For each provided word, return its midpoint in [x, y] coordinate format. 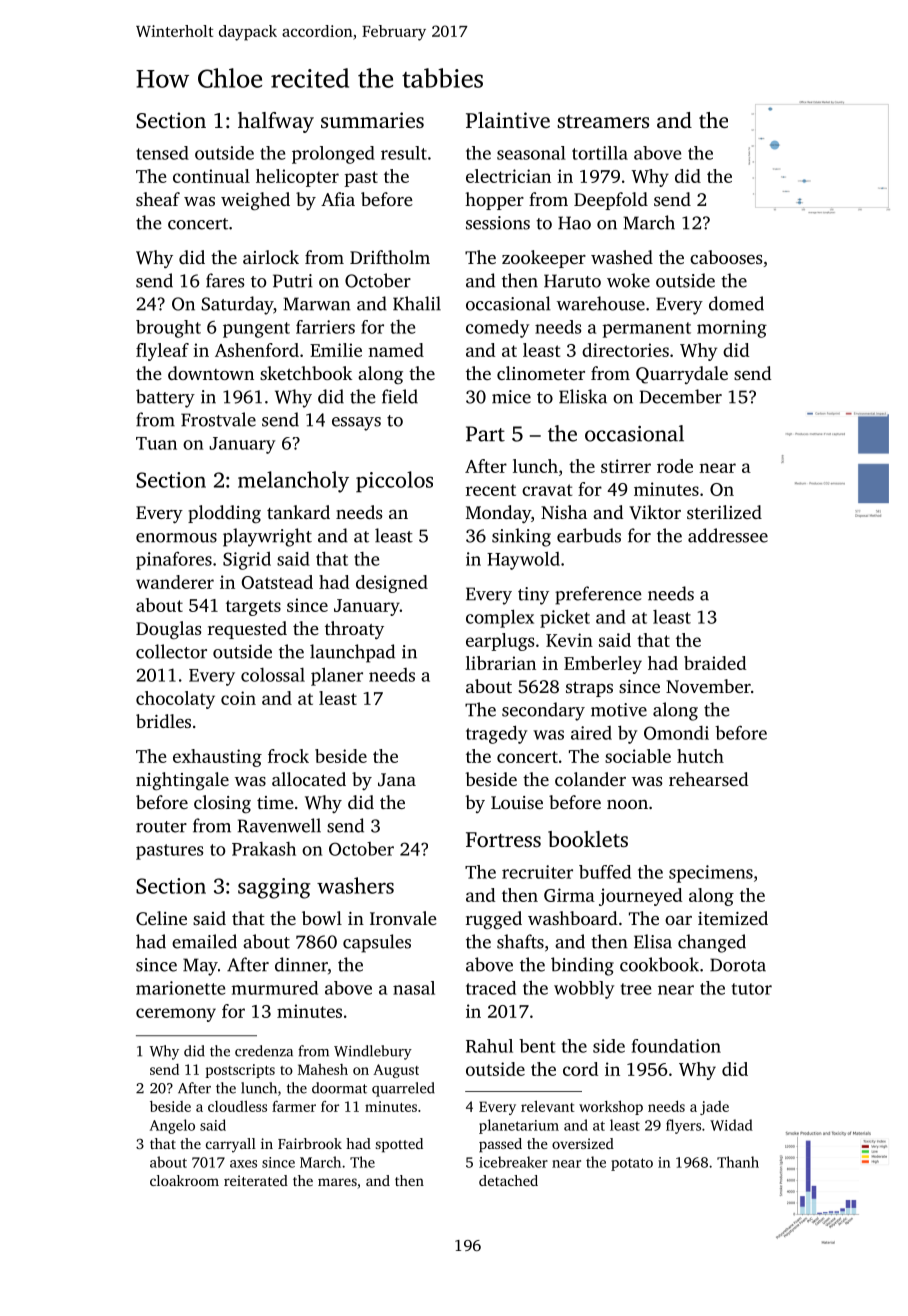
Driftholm [390, 257]
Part [485, 434]
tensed [162, 153]
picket [565, 618]
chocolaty [175, 700]
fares [225, 280]
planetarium [519, 1126]
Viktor [655, 512]
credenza [264, 1051]
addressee [728, 535]
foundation [676, 1046]
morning [732, 329]
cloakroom [184, 1180]
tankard [298, 512]
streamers [603, 121]
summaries [372, 120]
